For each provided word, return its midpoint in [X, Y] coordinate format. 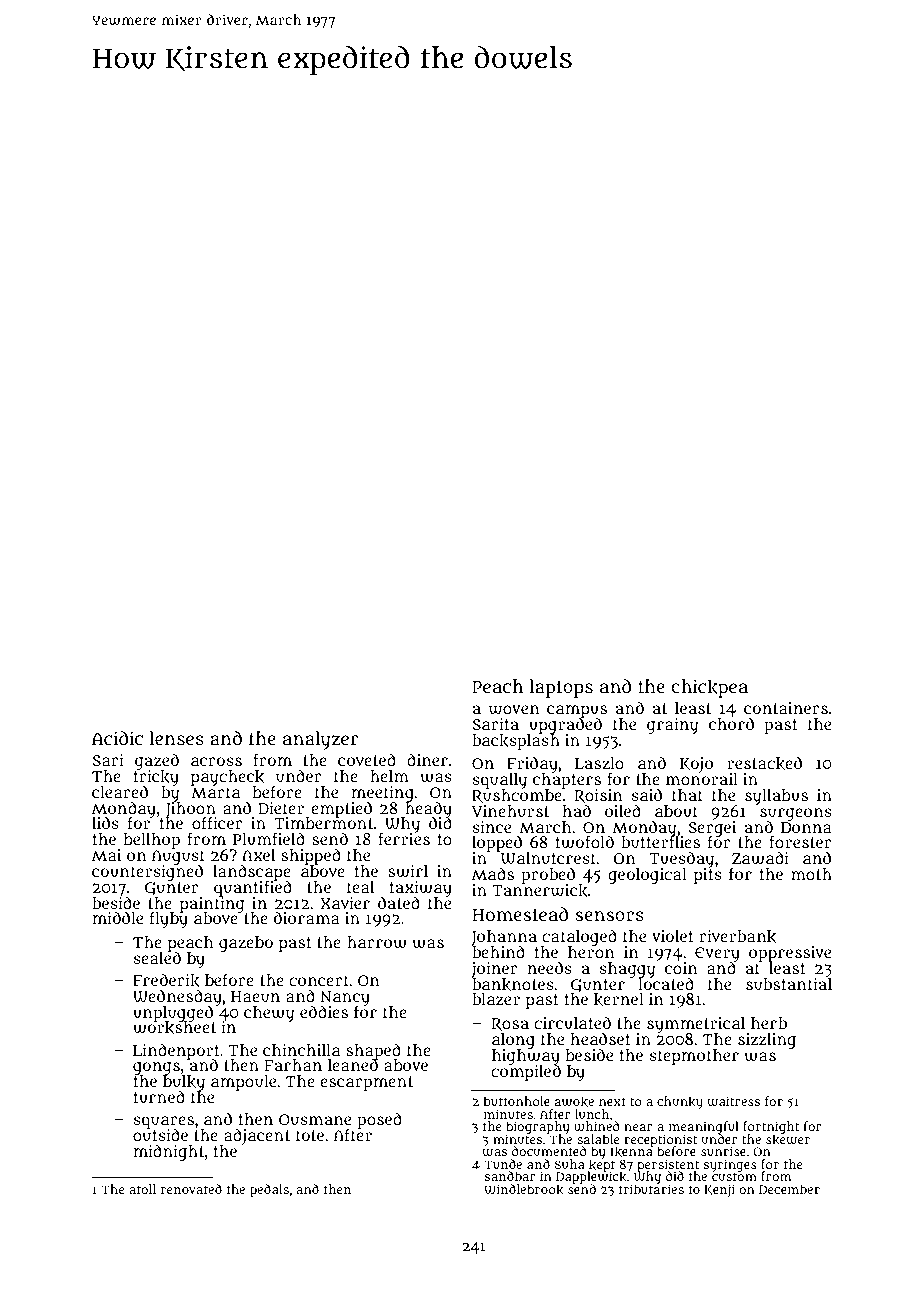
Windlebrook [524, 1189]
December [789, 1189]
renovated [191, 1189]
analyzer [321, 740]
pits [708, 876]
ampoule [243, 1083]
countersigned [147, 873]
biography [538, 1127]
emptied [340, 809]
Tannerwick [540, 891]
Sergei [712, 828]
